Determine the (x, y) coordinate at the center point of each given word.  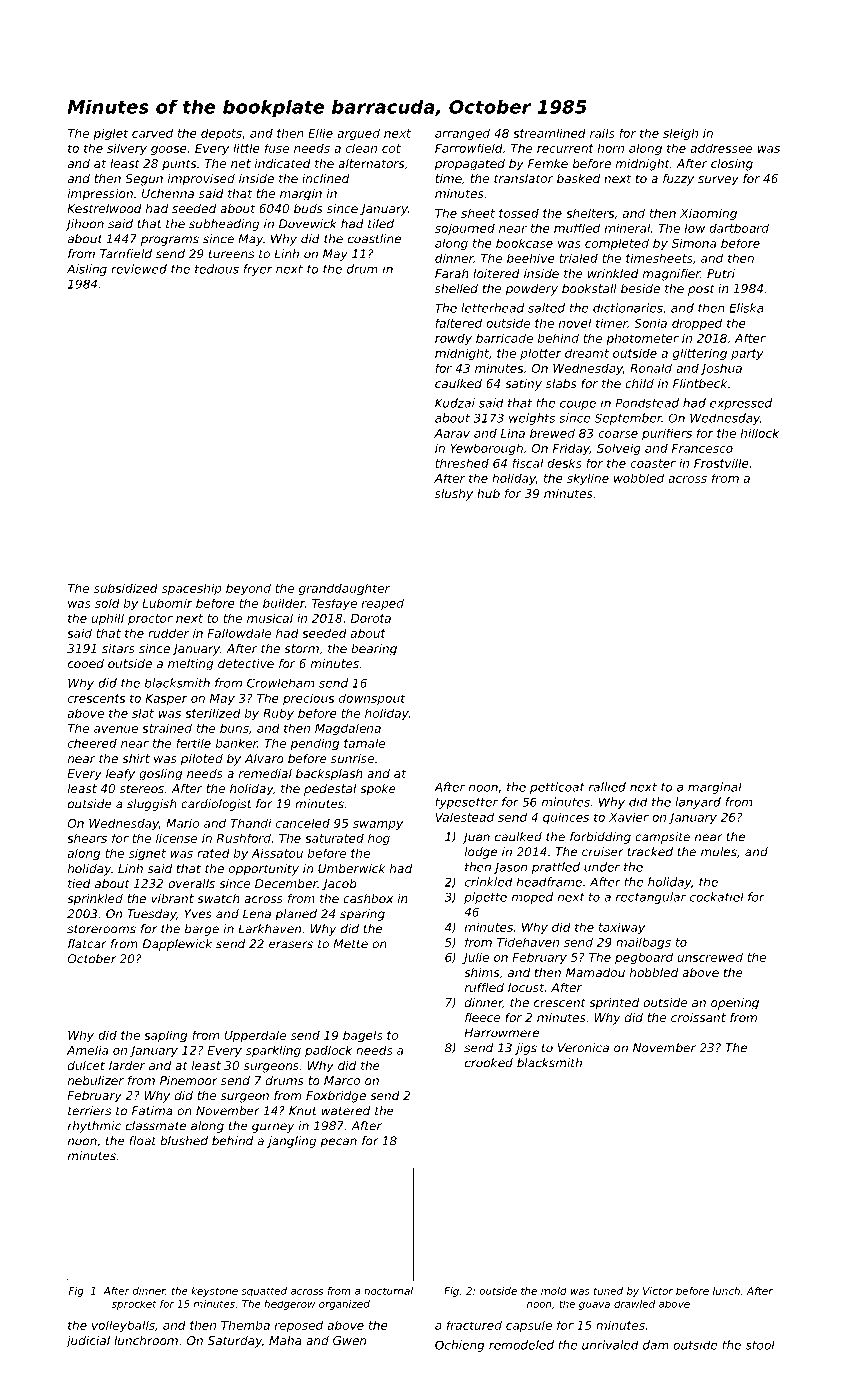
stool (760, 1345)
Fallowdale (239, 633)
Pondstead (647, 403)
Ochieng (459, 1346)
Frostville (721, 463)
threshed (462, 463)
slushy (454, 495)
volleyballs (123, 1326)
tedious (217, 269)
